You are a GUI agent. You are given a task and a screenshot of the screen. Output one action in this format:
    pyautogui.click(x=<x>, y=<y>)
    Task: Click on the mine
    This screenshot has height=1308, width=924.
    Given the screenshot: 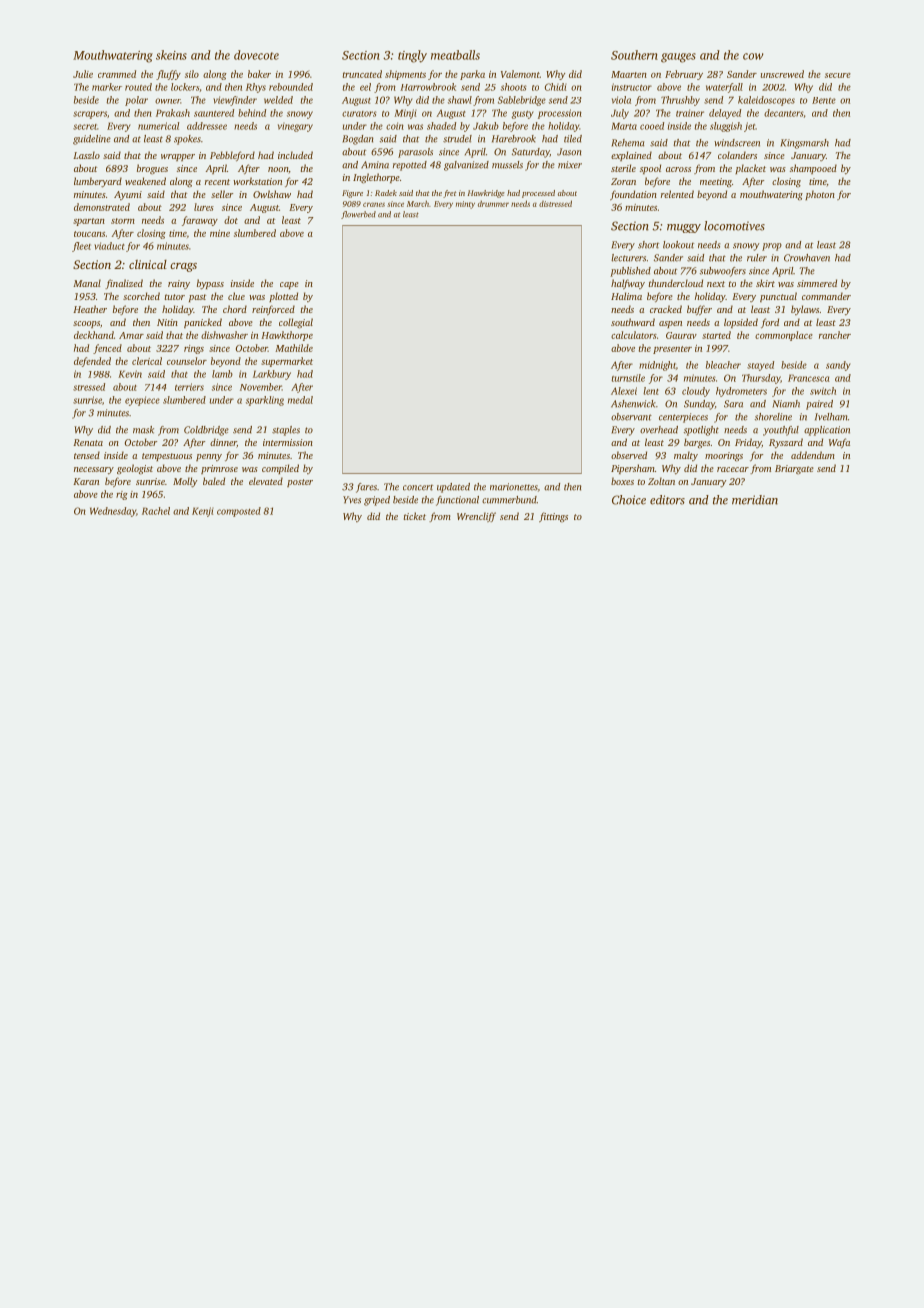 What is the action you would take?
    pyautogui.click(x=220, y=233)
